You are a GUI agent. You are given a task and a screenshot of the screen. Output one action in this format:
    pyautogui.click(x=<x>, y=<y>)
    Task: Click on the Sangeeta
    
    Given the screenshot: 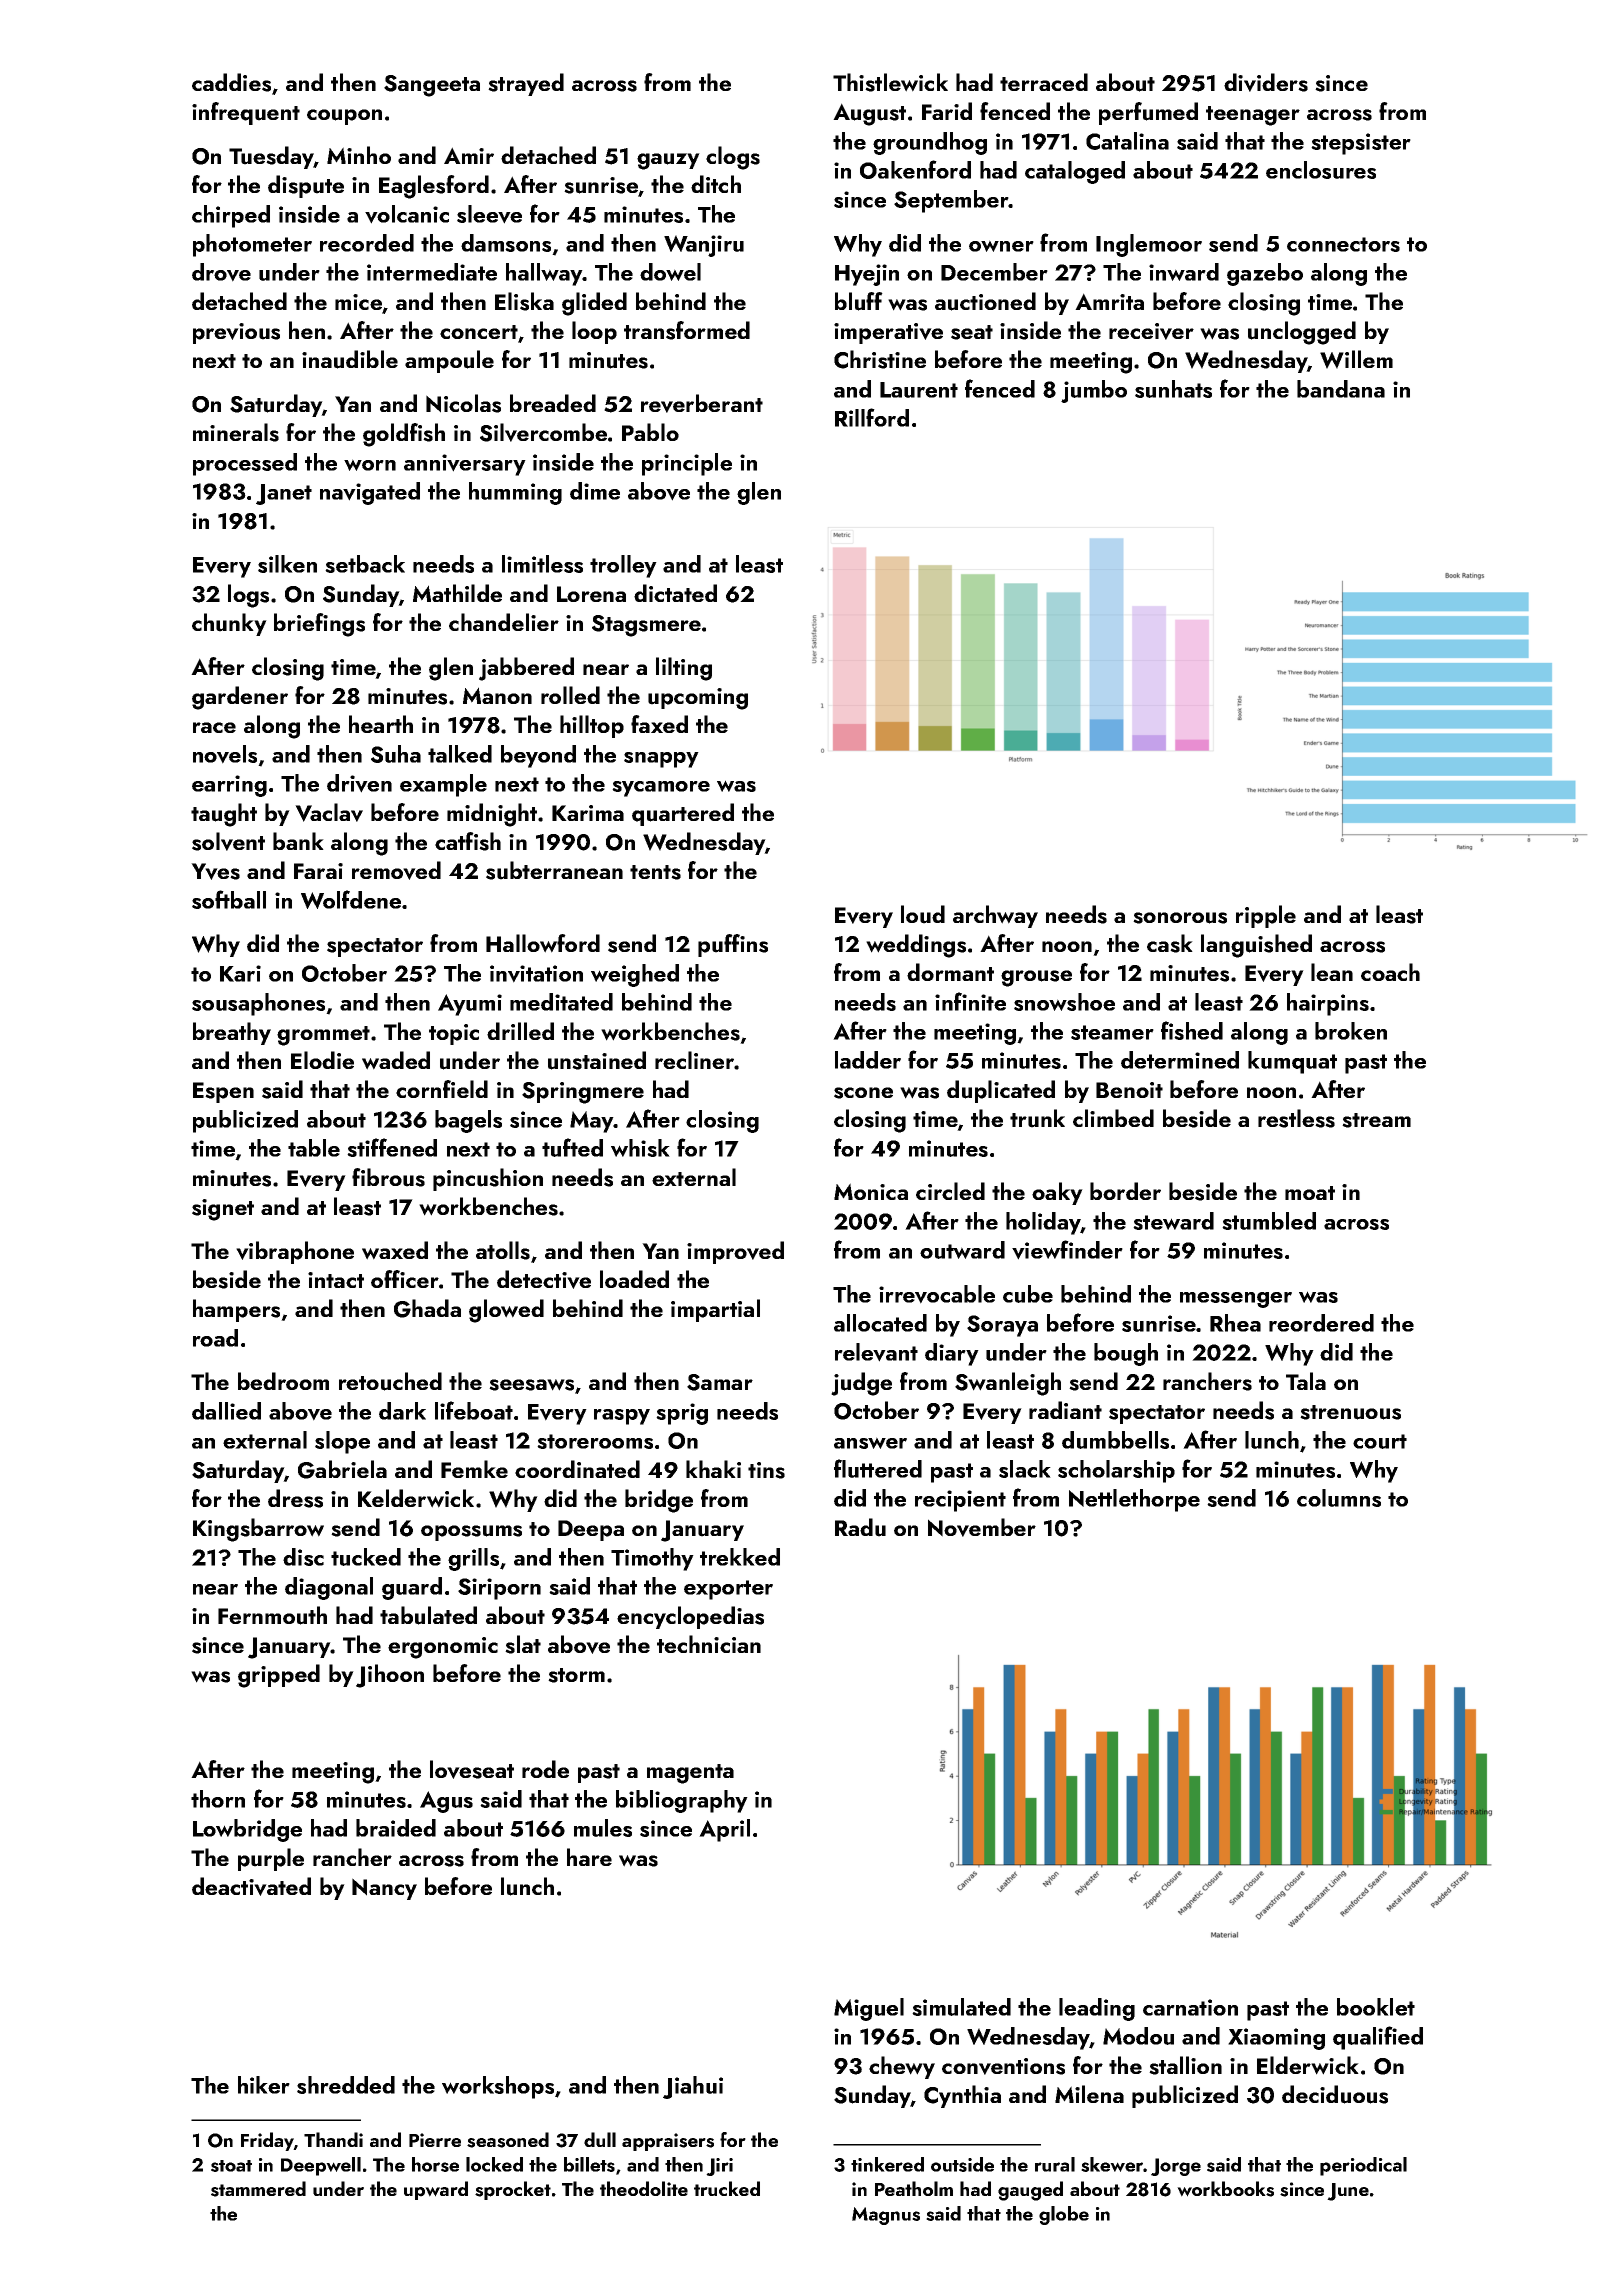 What is the action you would take?
    pyautogui.click(x=432, y=86)
